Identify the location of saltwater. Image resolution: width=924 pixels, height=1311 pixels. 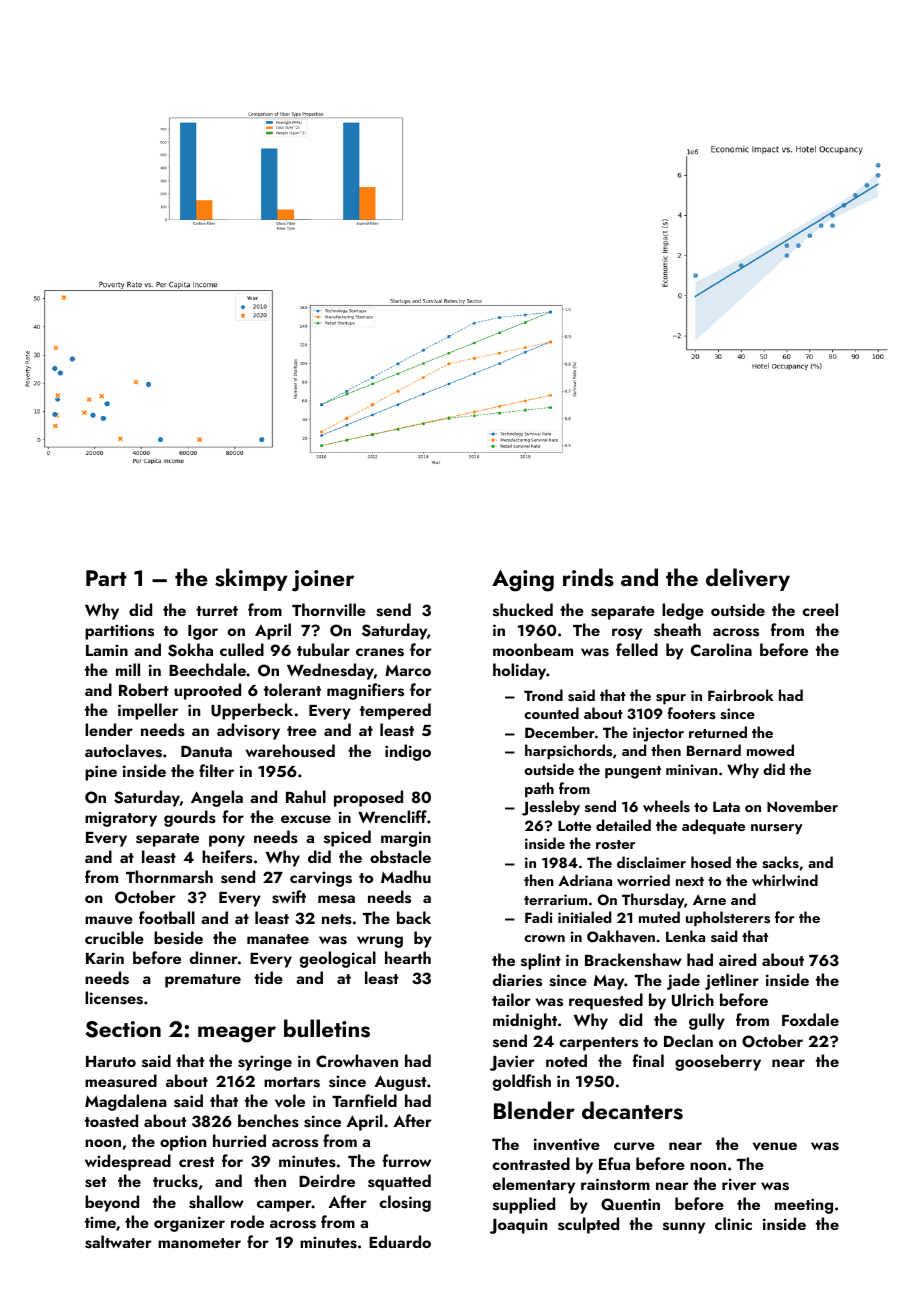
(118, 1242).
